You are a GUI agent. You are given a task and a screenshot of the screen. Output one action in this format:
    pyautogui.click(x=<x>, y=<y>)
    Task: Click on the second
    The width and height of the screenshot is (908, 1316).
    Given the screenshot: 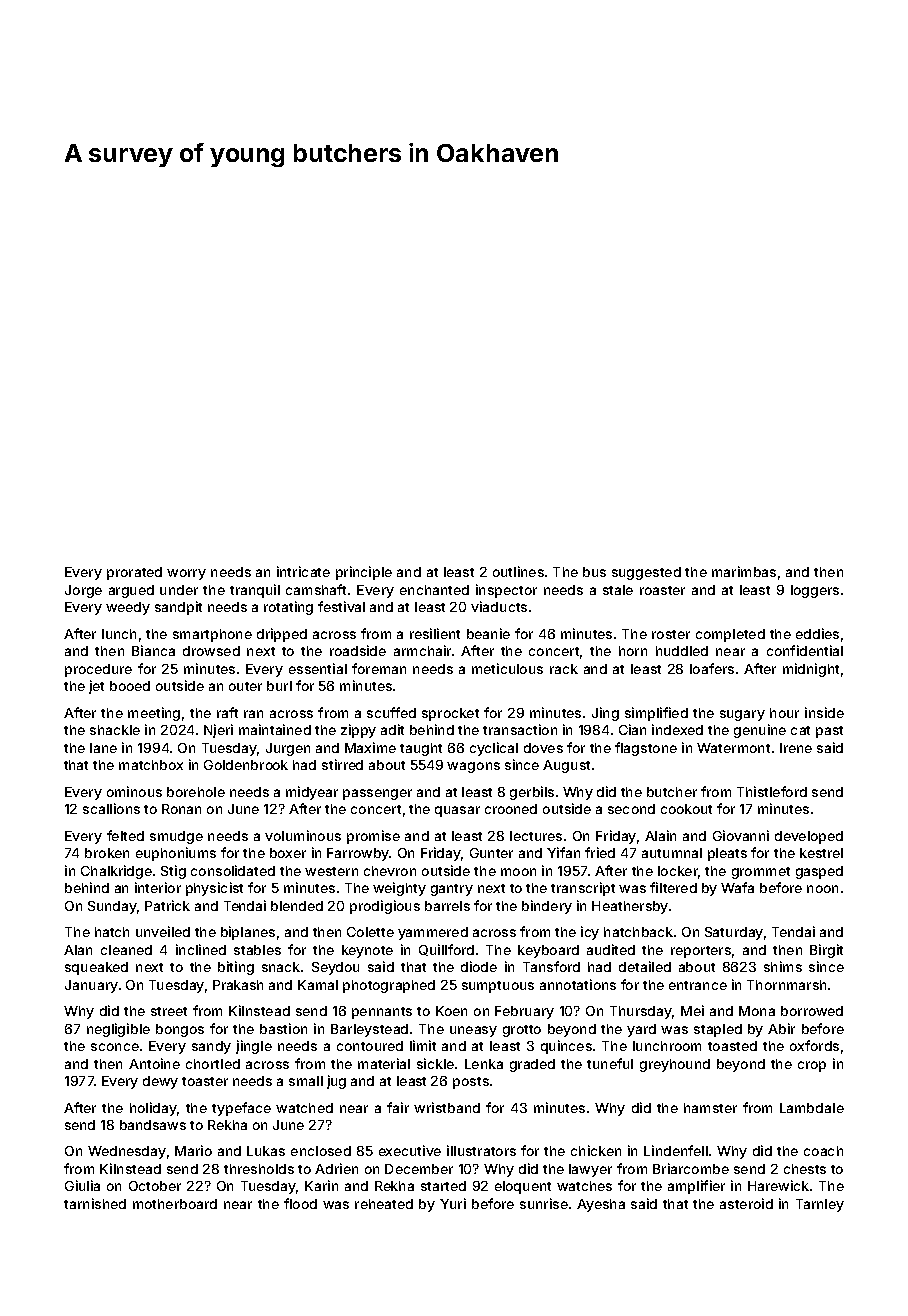 What is the action you would take?
    pyautogui.click(x=631, y=809)
